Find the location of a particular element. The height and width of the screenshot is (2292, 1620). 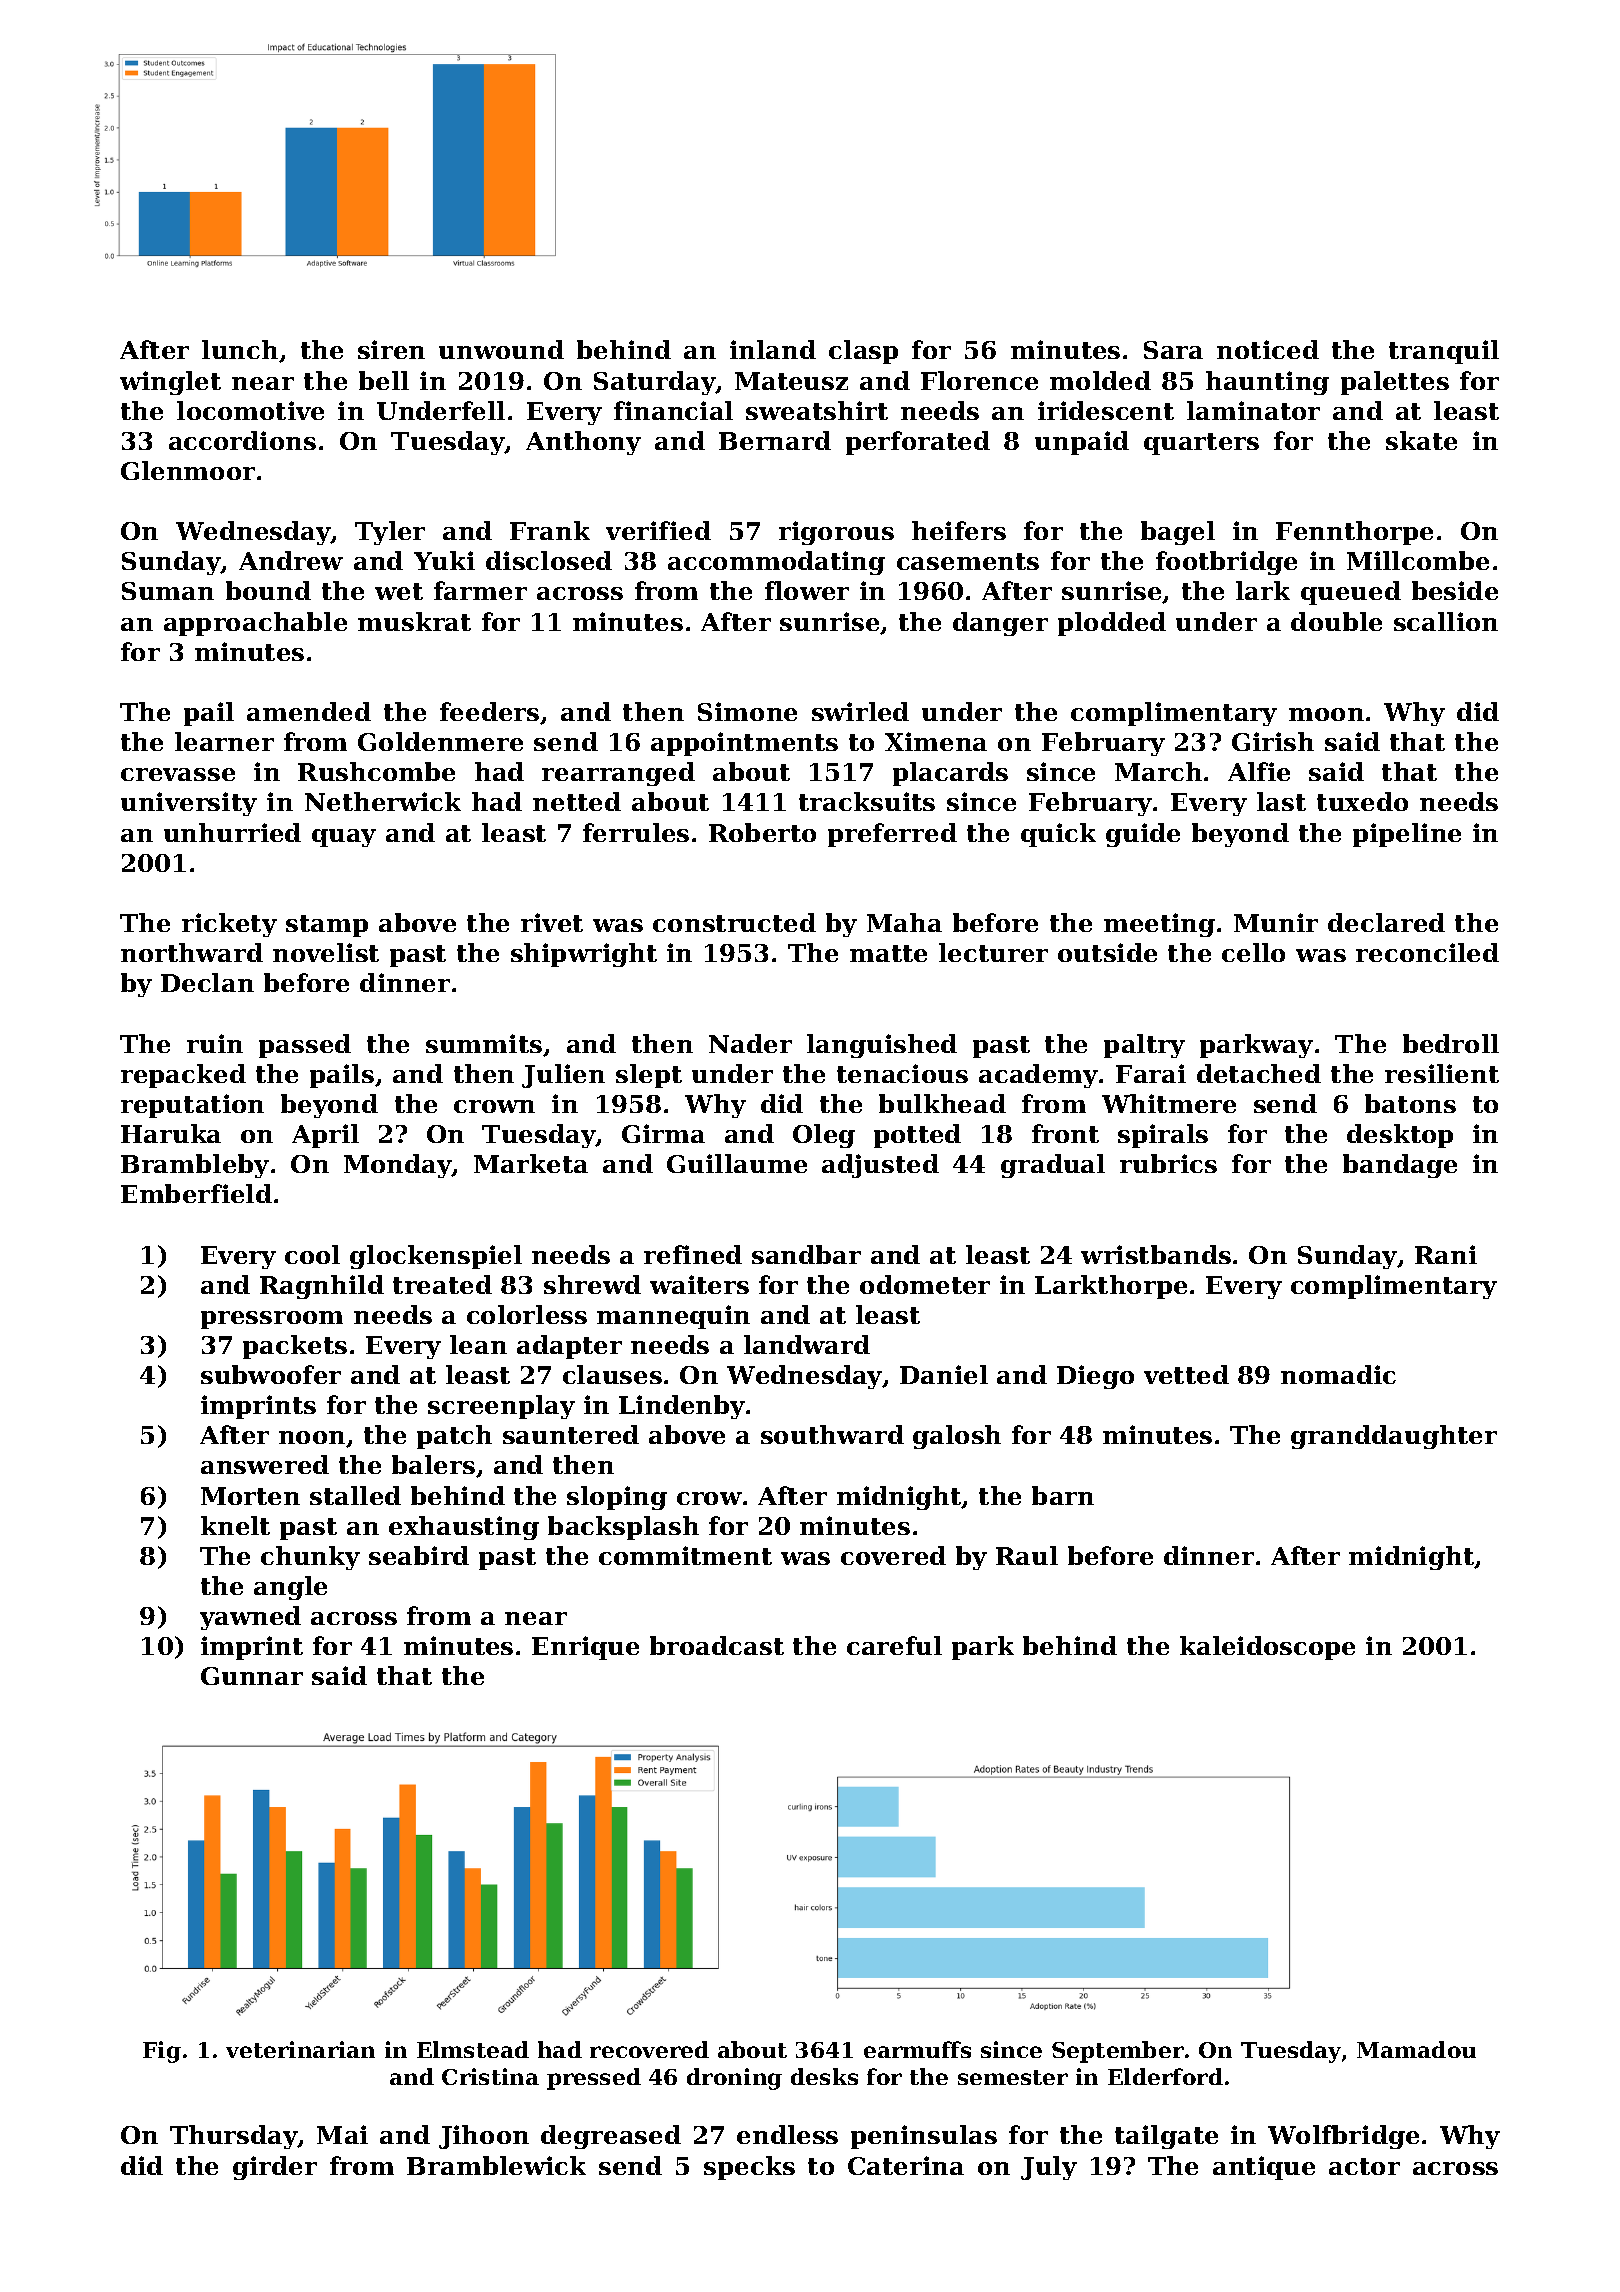

broadcast is located at coordinates (717, 1645).
